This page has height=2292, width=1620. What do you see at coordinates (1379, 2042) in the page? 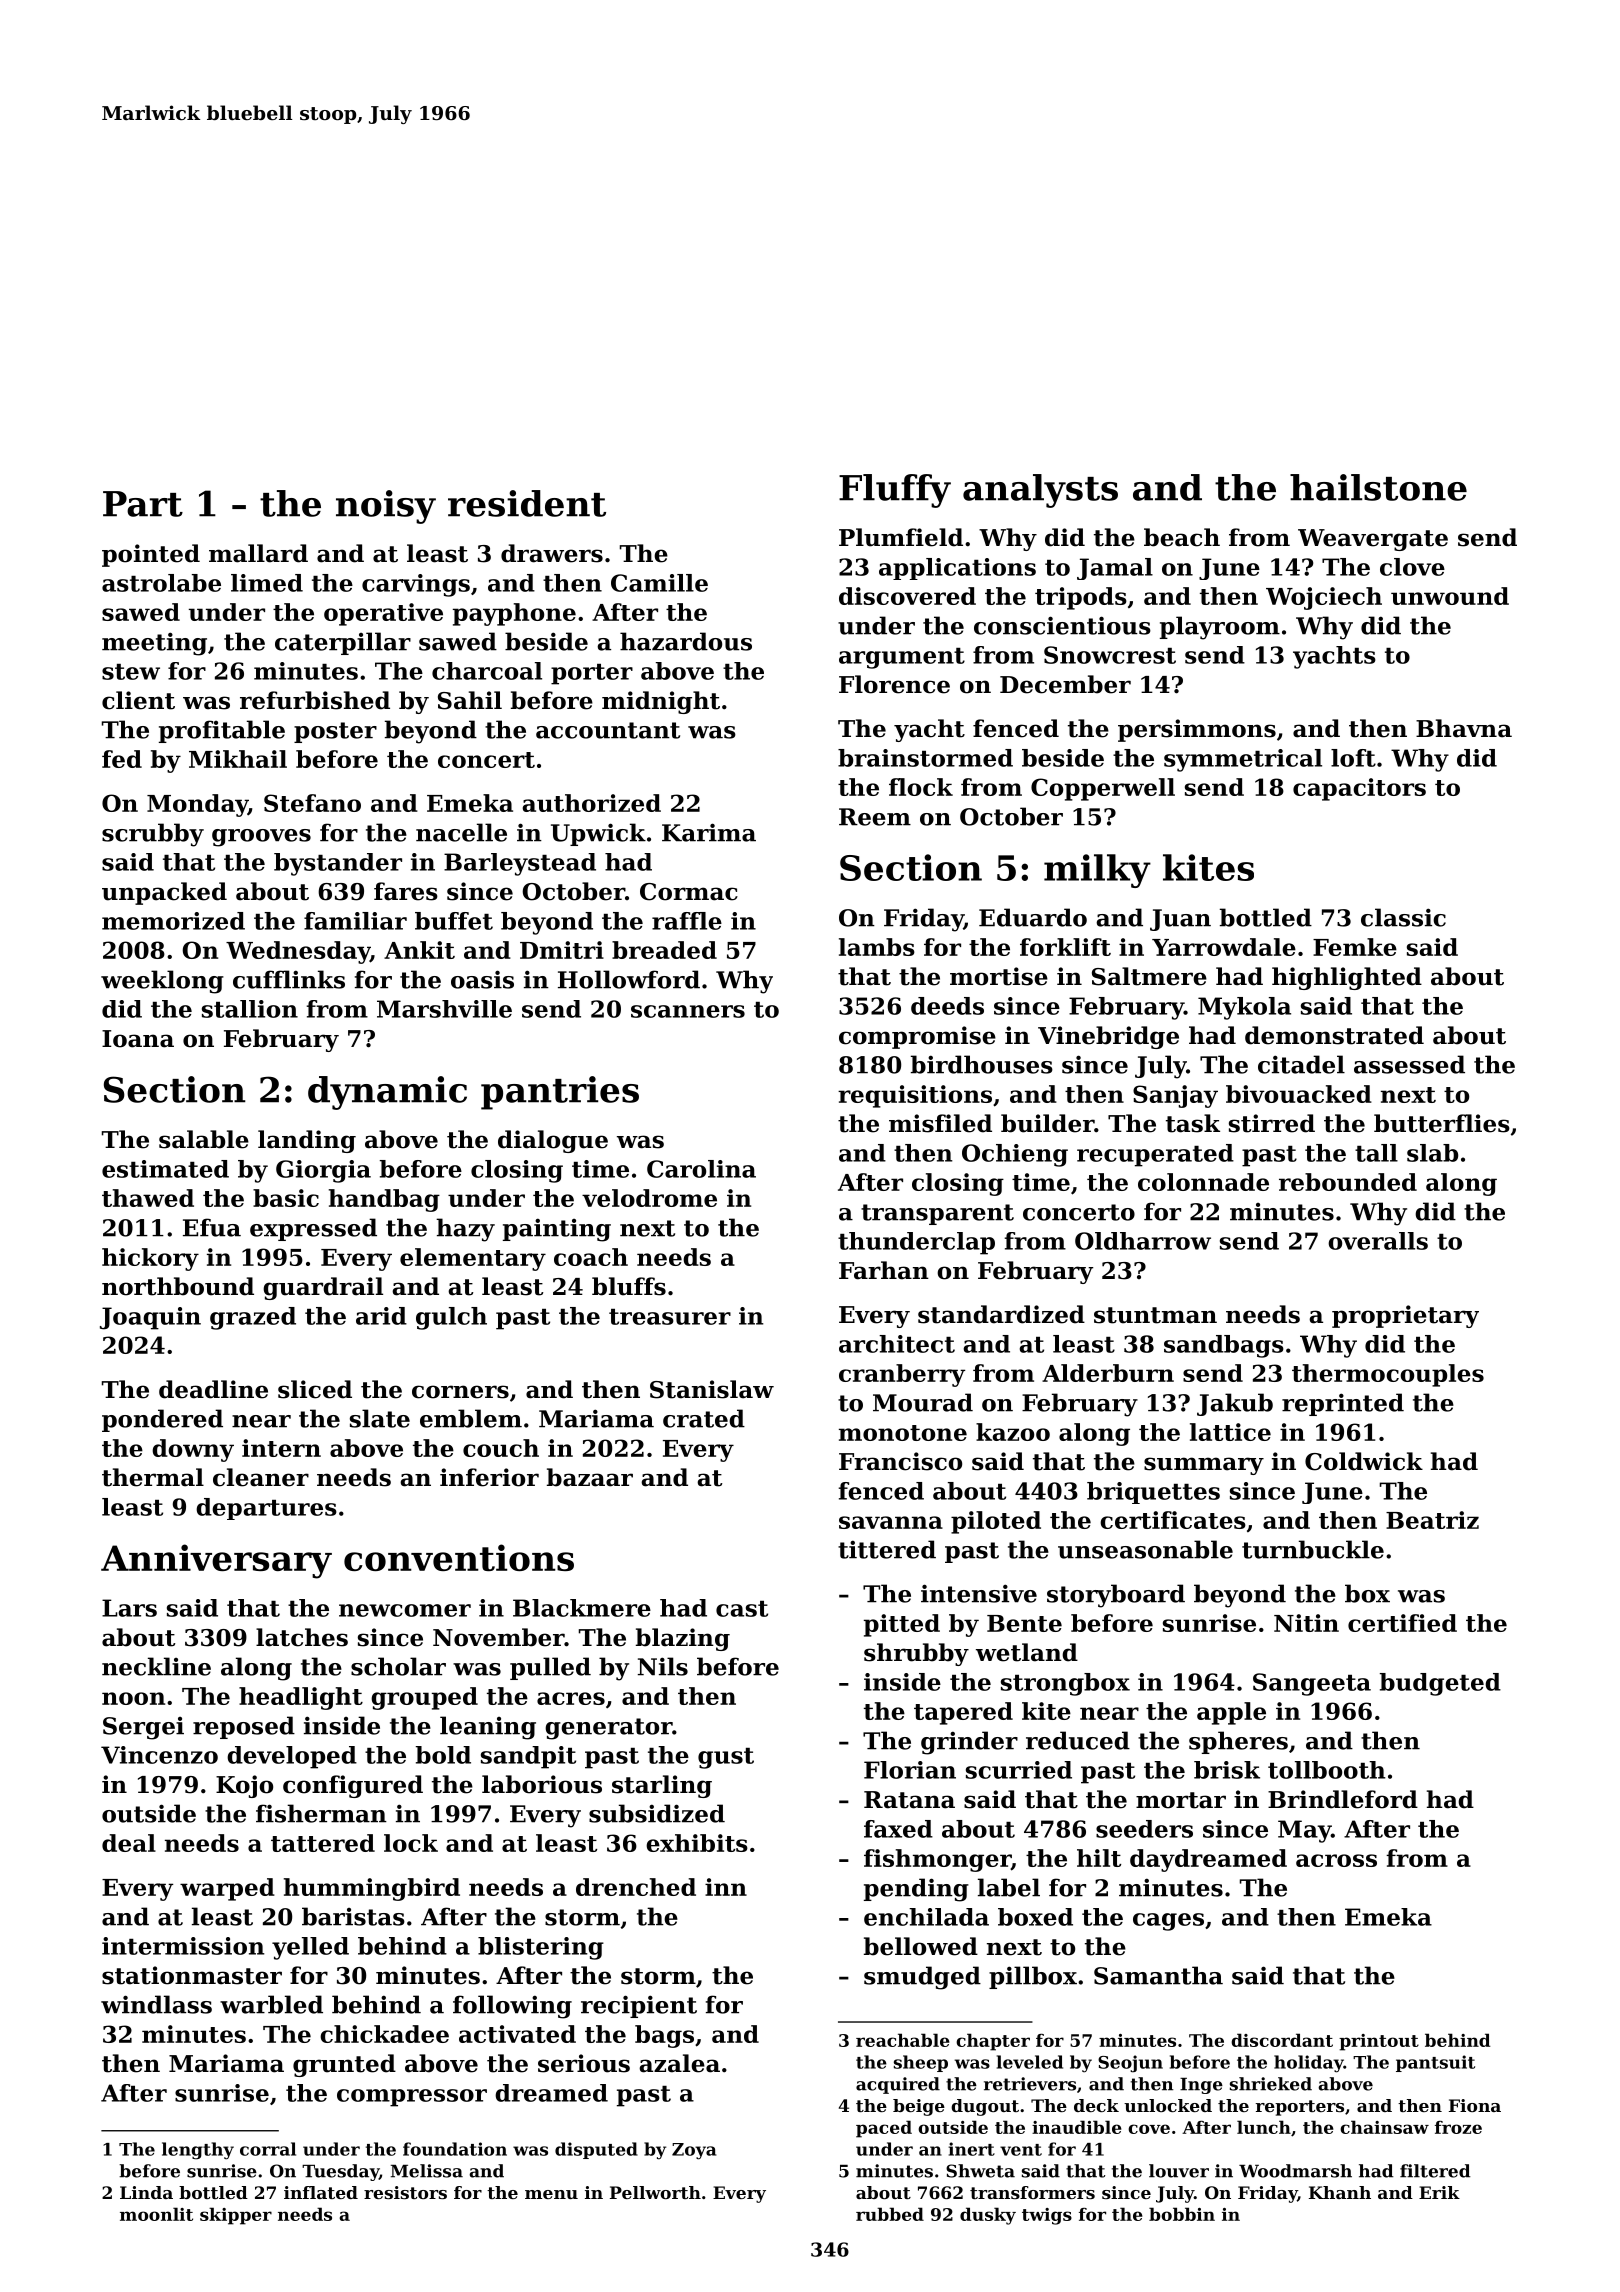
I see `printout` at bounding box center [1379, 2042].
